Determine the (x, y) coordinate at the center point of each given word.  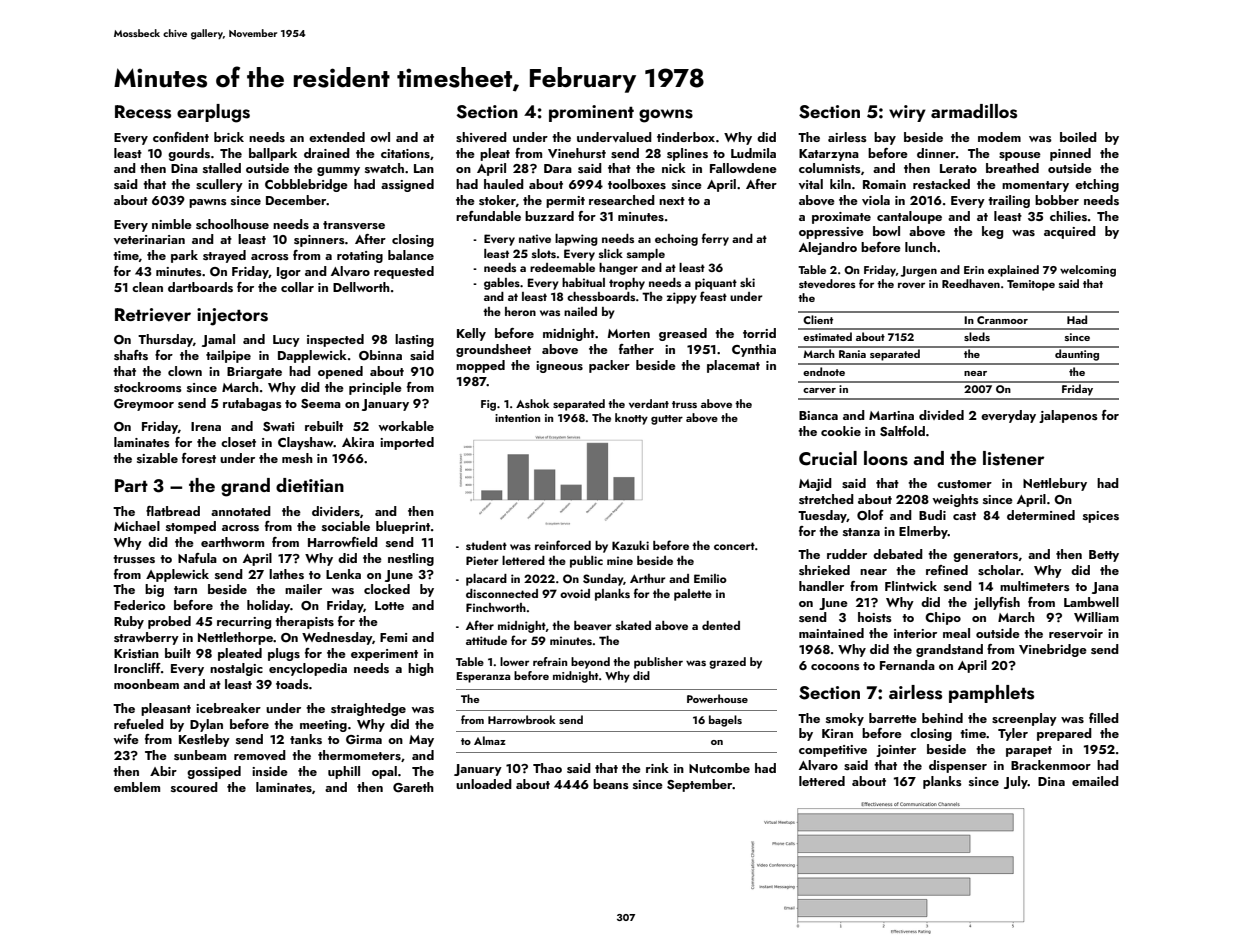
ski (747, 282)
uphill (344, 772)
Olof (870, 515)
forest (199, 458)
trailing (1009, 201)
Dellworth (361, 287)
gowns (666, 116)
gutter (667, 420)
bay (885, 138)
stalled (222, 168)
